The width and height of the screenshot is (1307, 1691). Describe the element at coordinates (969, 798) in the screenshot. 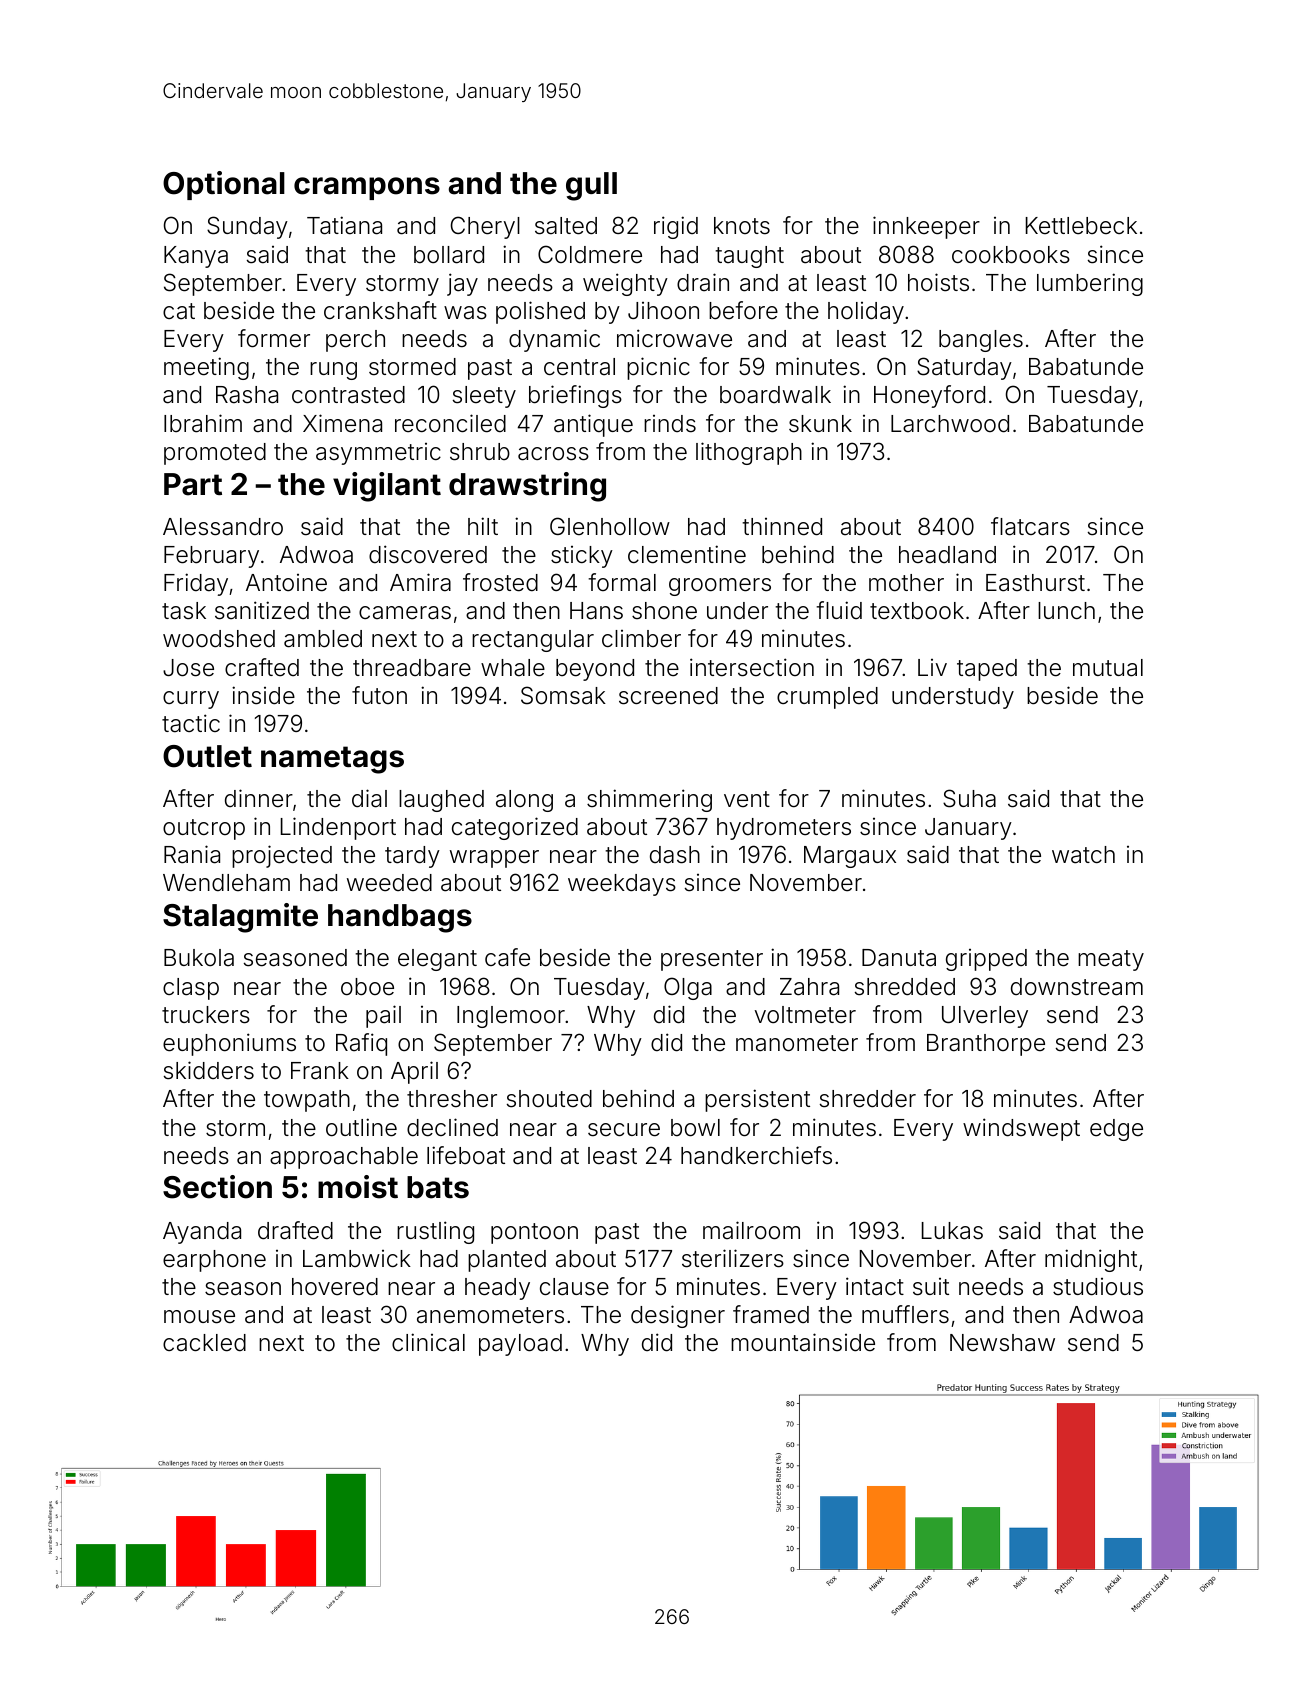

I see `Suha` at that location.
